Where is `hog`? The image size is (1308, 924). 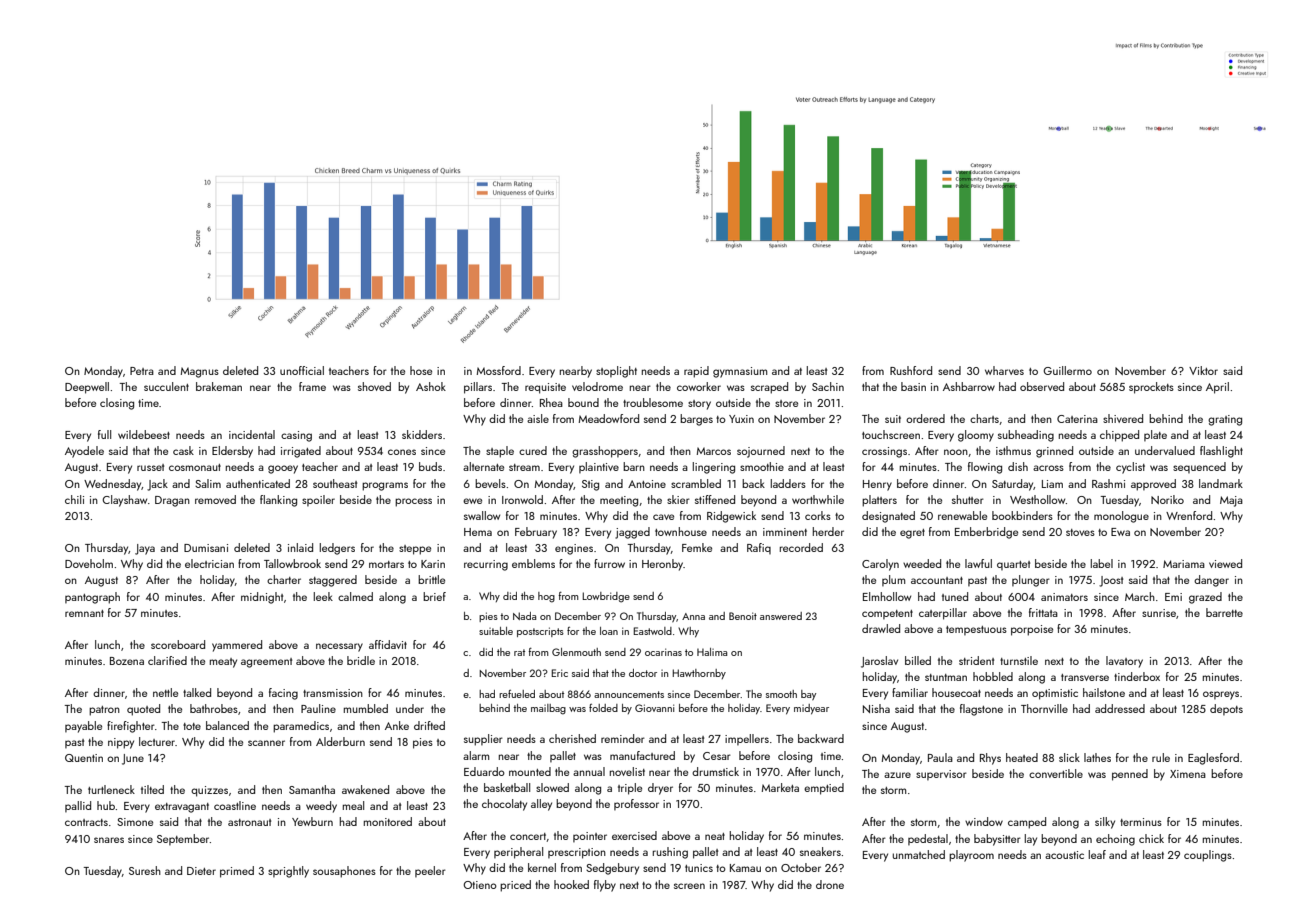
hog is located at coordinates (546, 597).
